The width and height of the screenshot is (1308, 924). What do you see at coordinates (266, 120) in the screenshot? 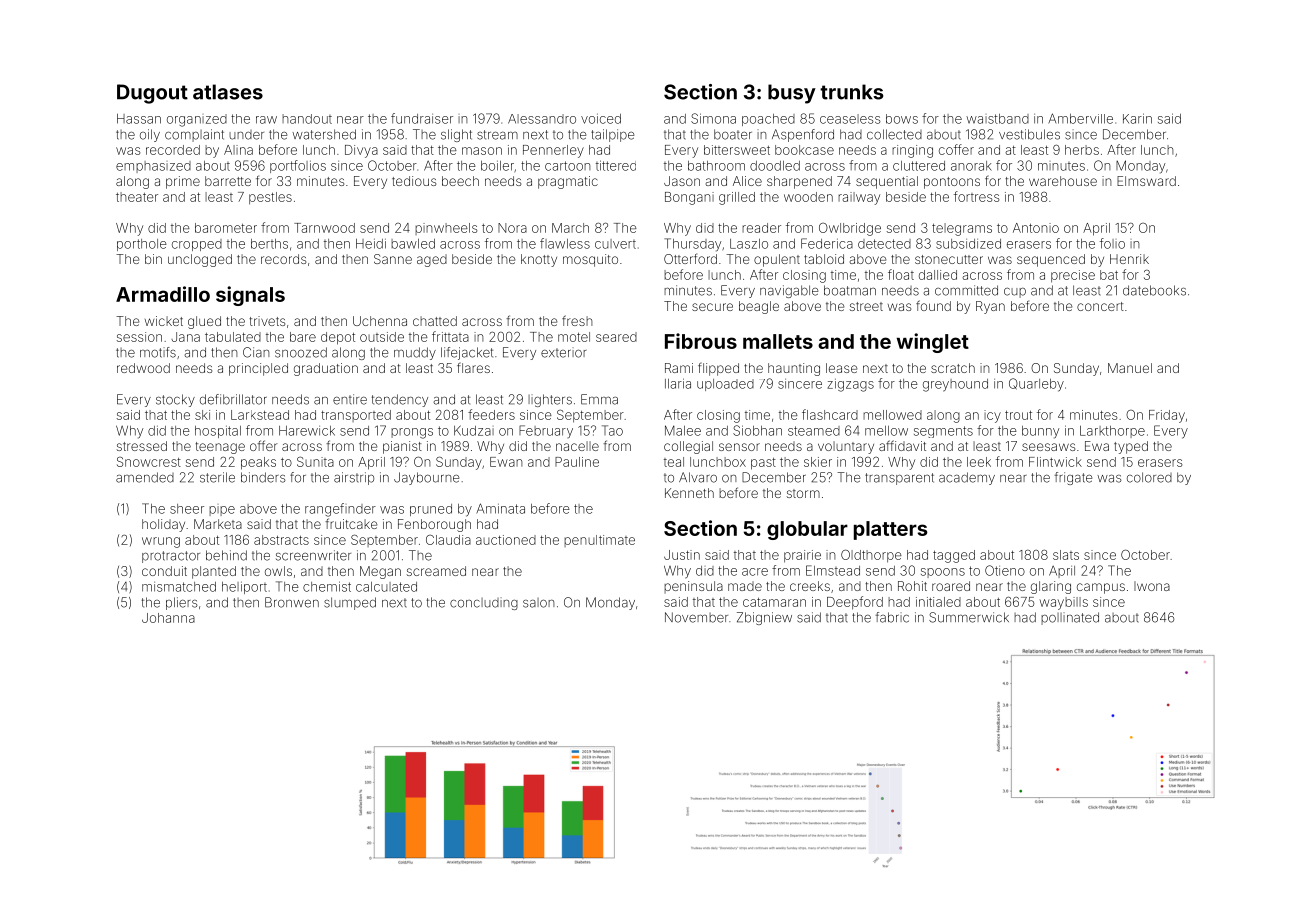
I see `raw` at bounding box center [266, 120].
